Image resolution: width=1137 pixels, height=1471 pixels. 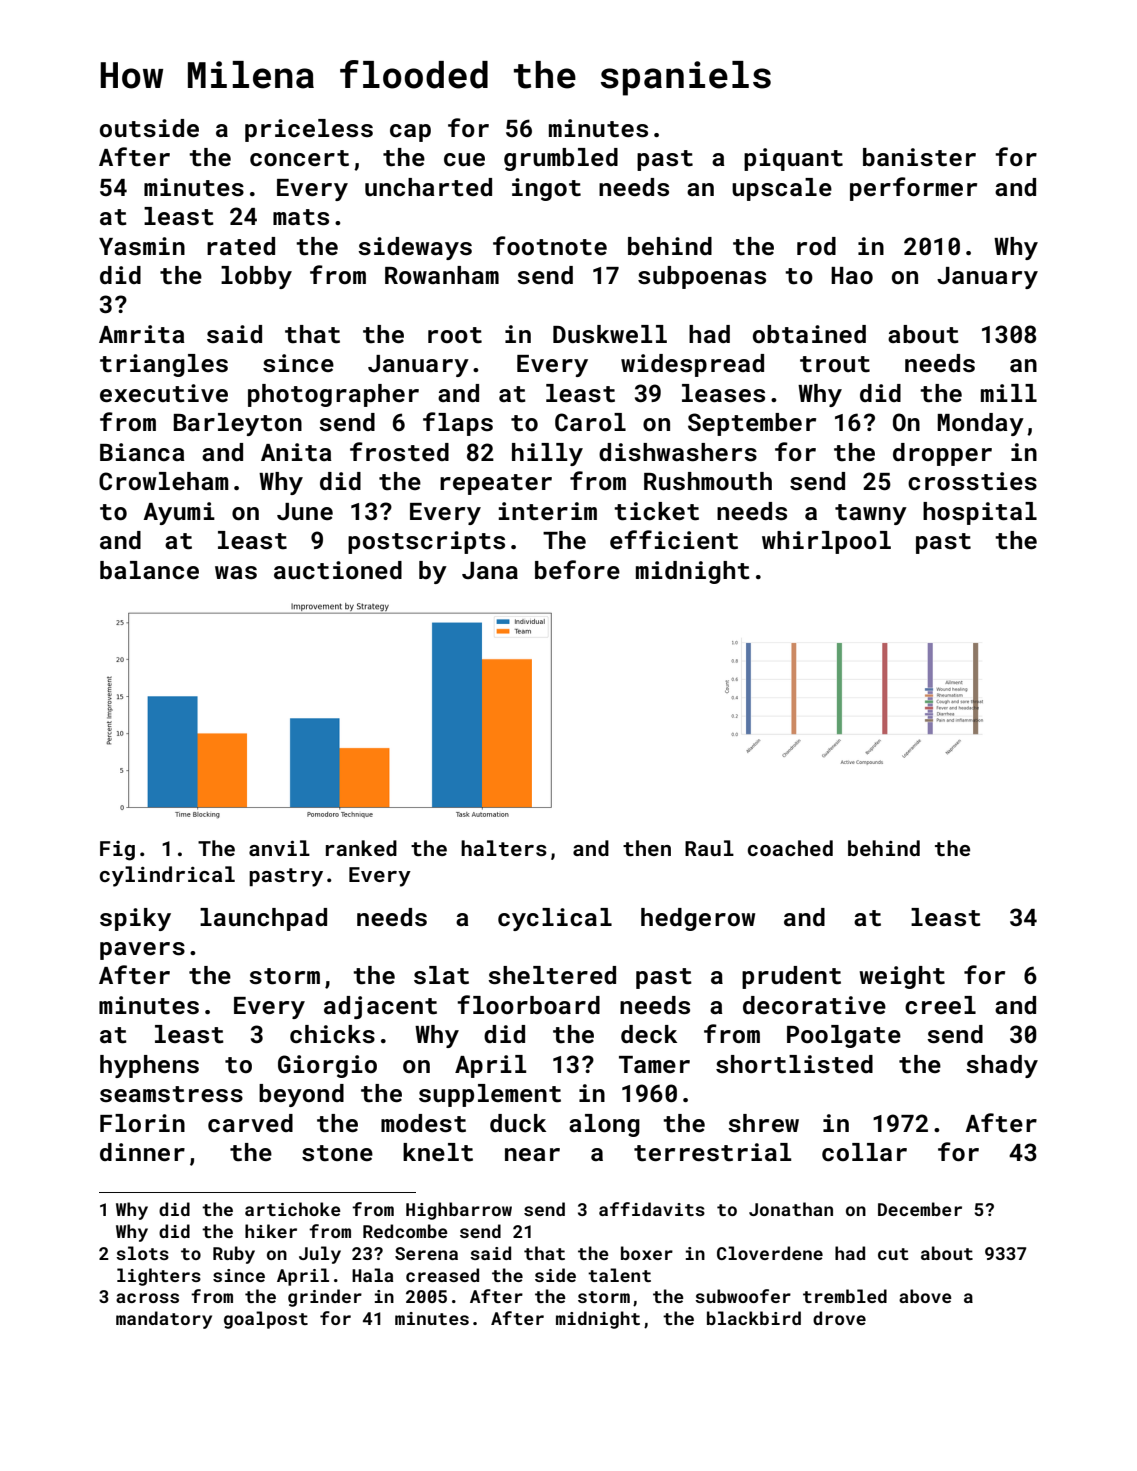 I want to click on collar, so click(x=864, y=1152).
